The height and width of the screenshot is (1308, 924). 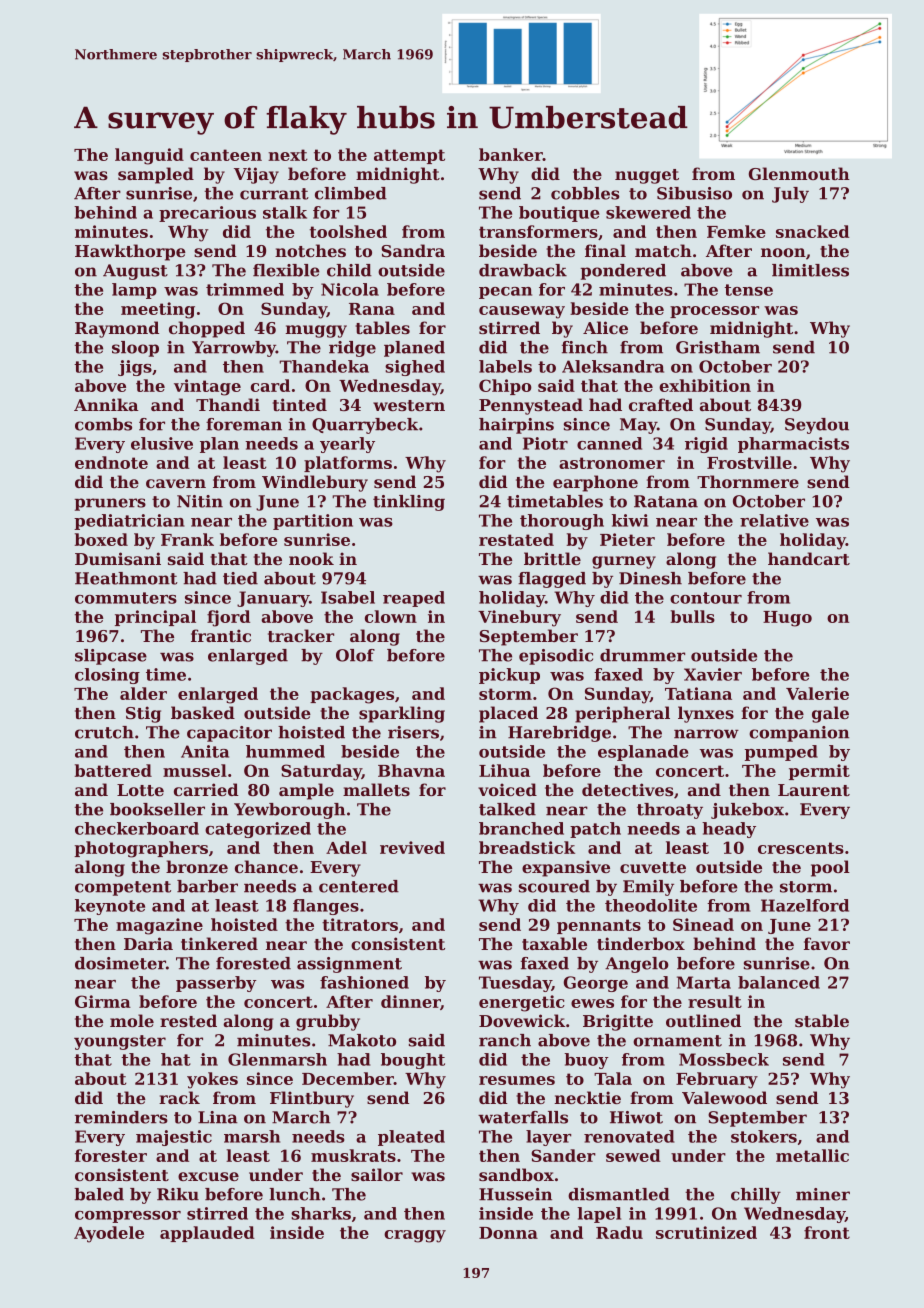 What do you see at coordinates (135, 349) in the screenshot?
I see `sloop` at bounding box center [135, 349].
